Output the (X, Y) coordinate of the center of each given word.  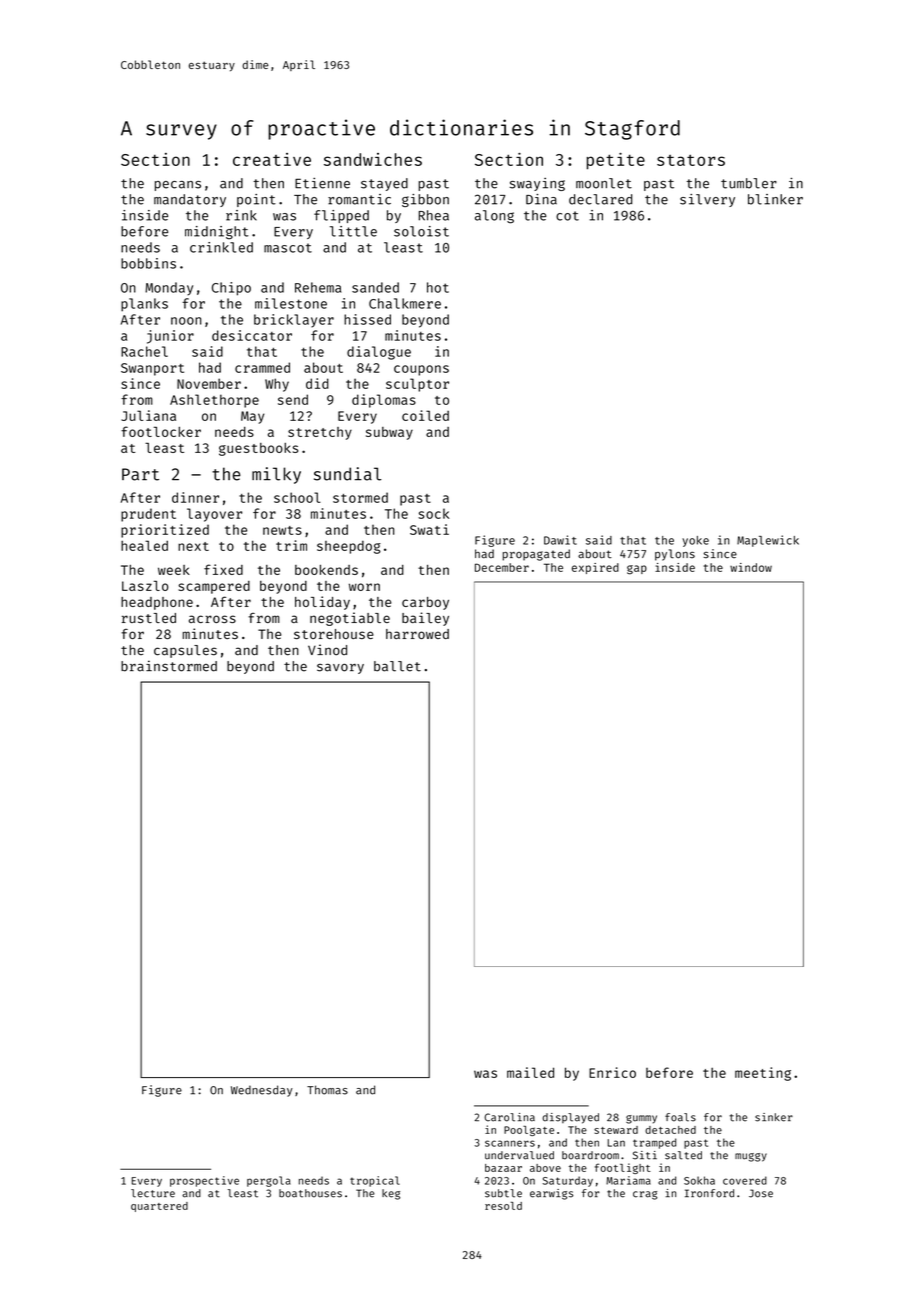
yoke (695, 541)
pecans (178, 186)
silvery (707, 200)
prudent (148, 515)
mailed (530, 1072)
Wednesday (262, 1091)
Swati (429, 529)
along (494, 217)
